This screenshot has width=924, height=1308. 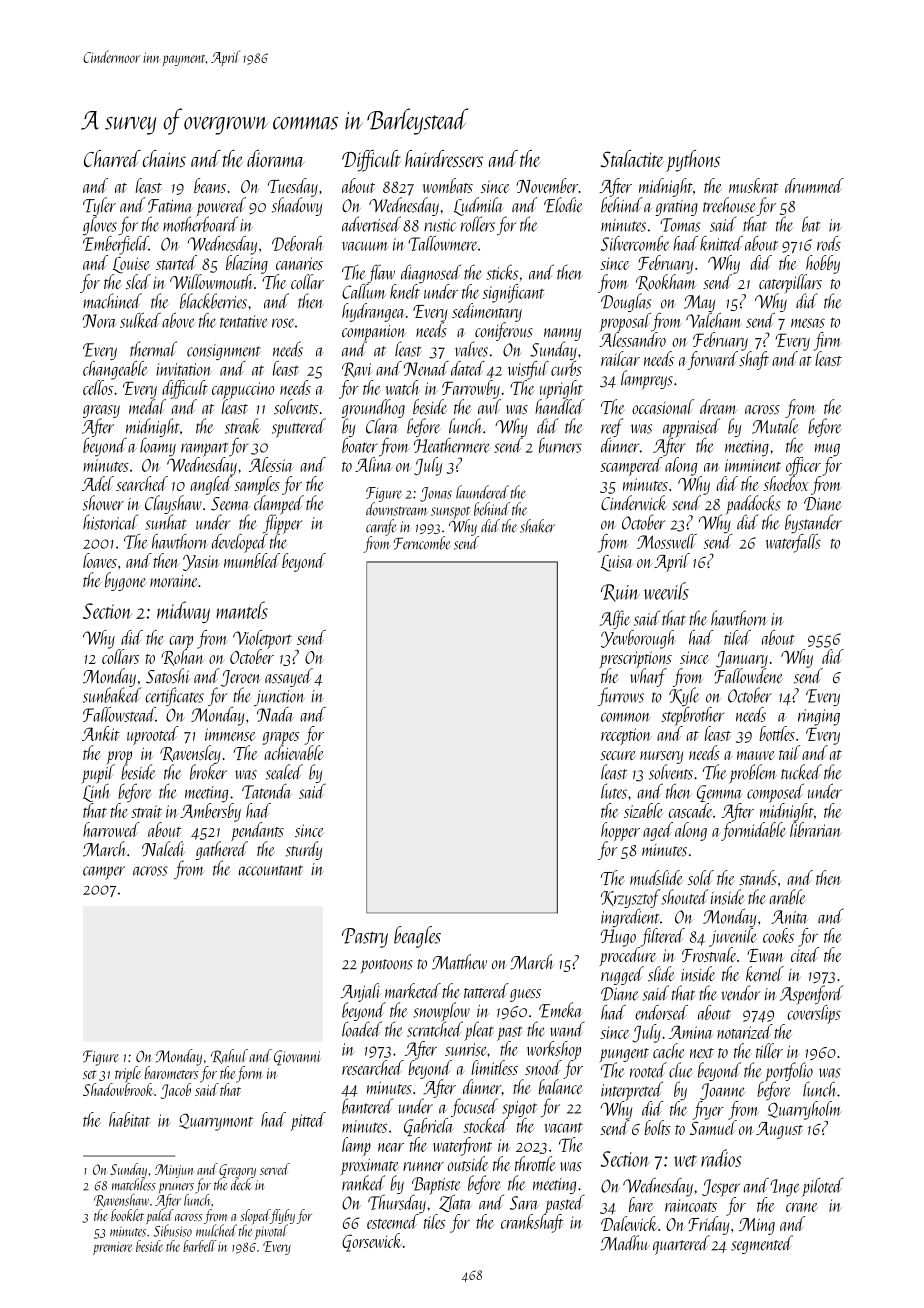 What do you see at coordinates (732, 937) in the screenshot?
I see `juvenile` at bounding box center [732, 937].
